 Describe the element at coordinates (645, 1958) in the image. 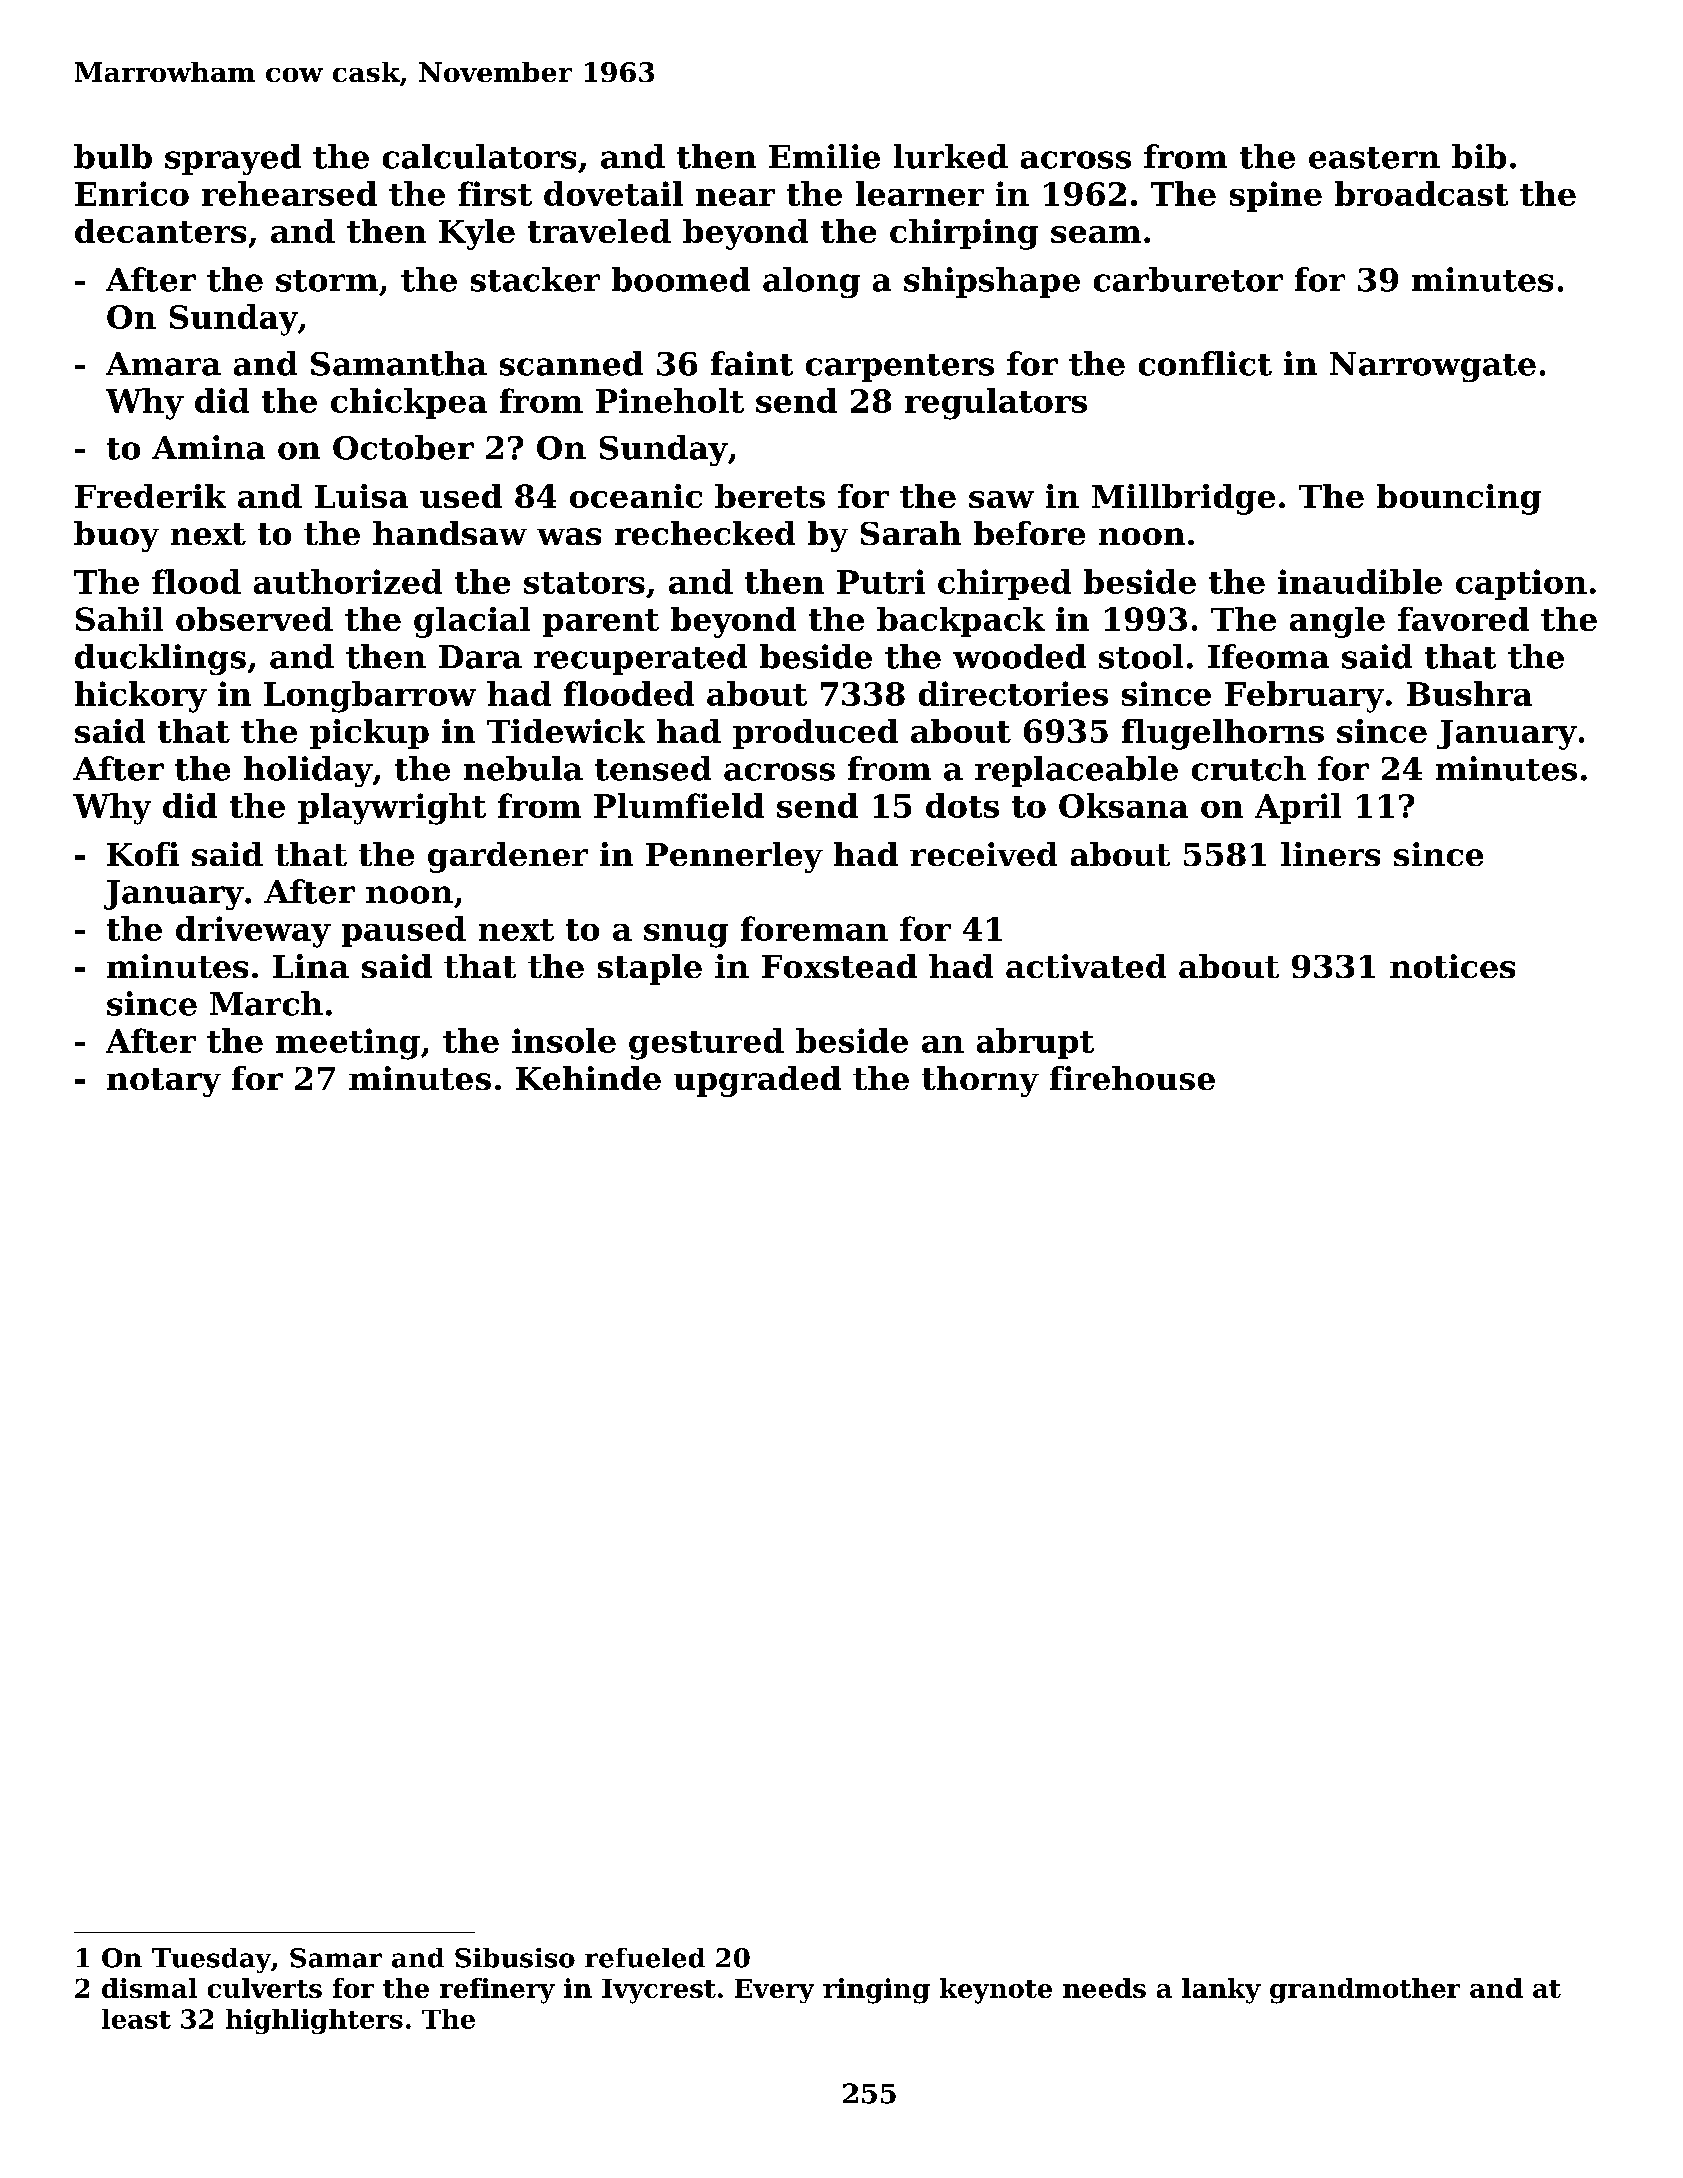

I see `refueled` at that location.
